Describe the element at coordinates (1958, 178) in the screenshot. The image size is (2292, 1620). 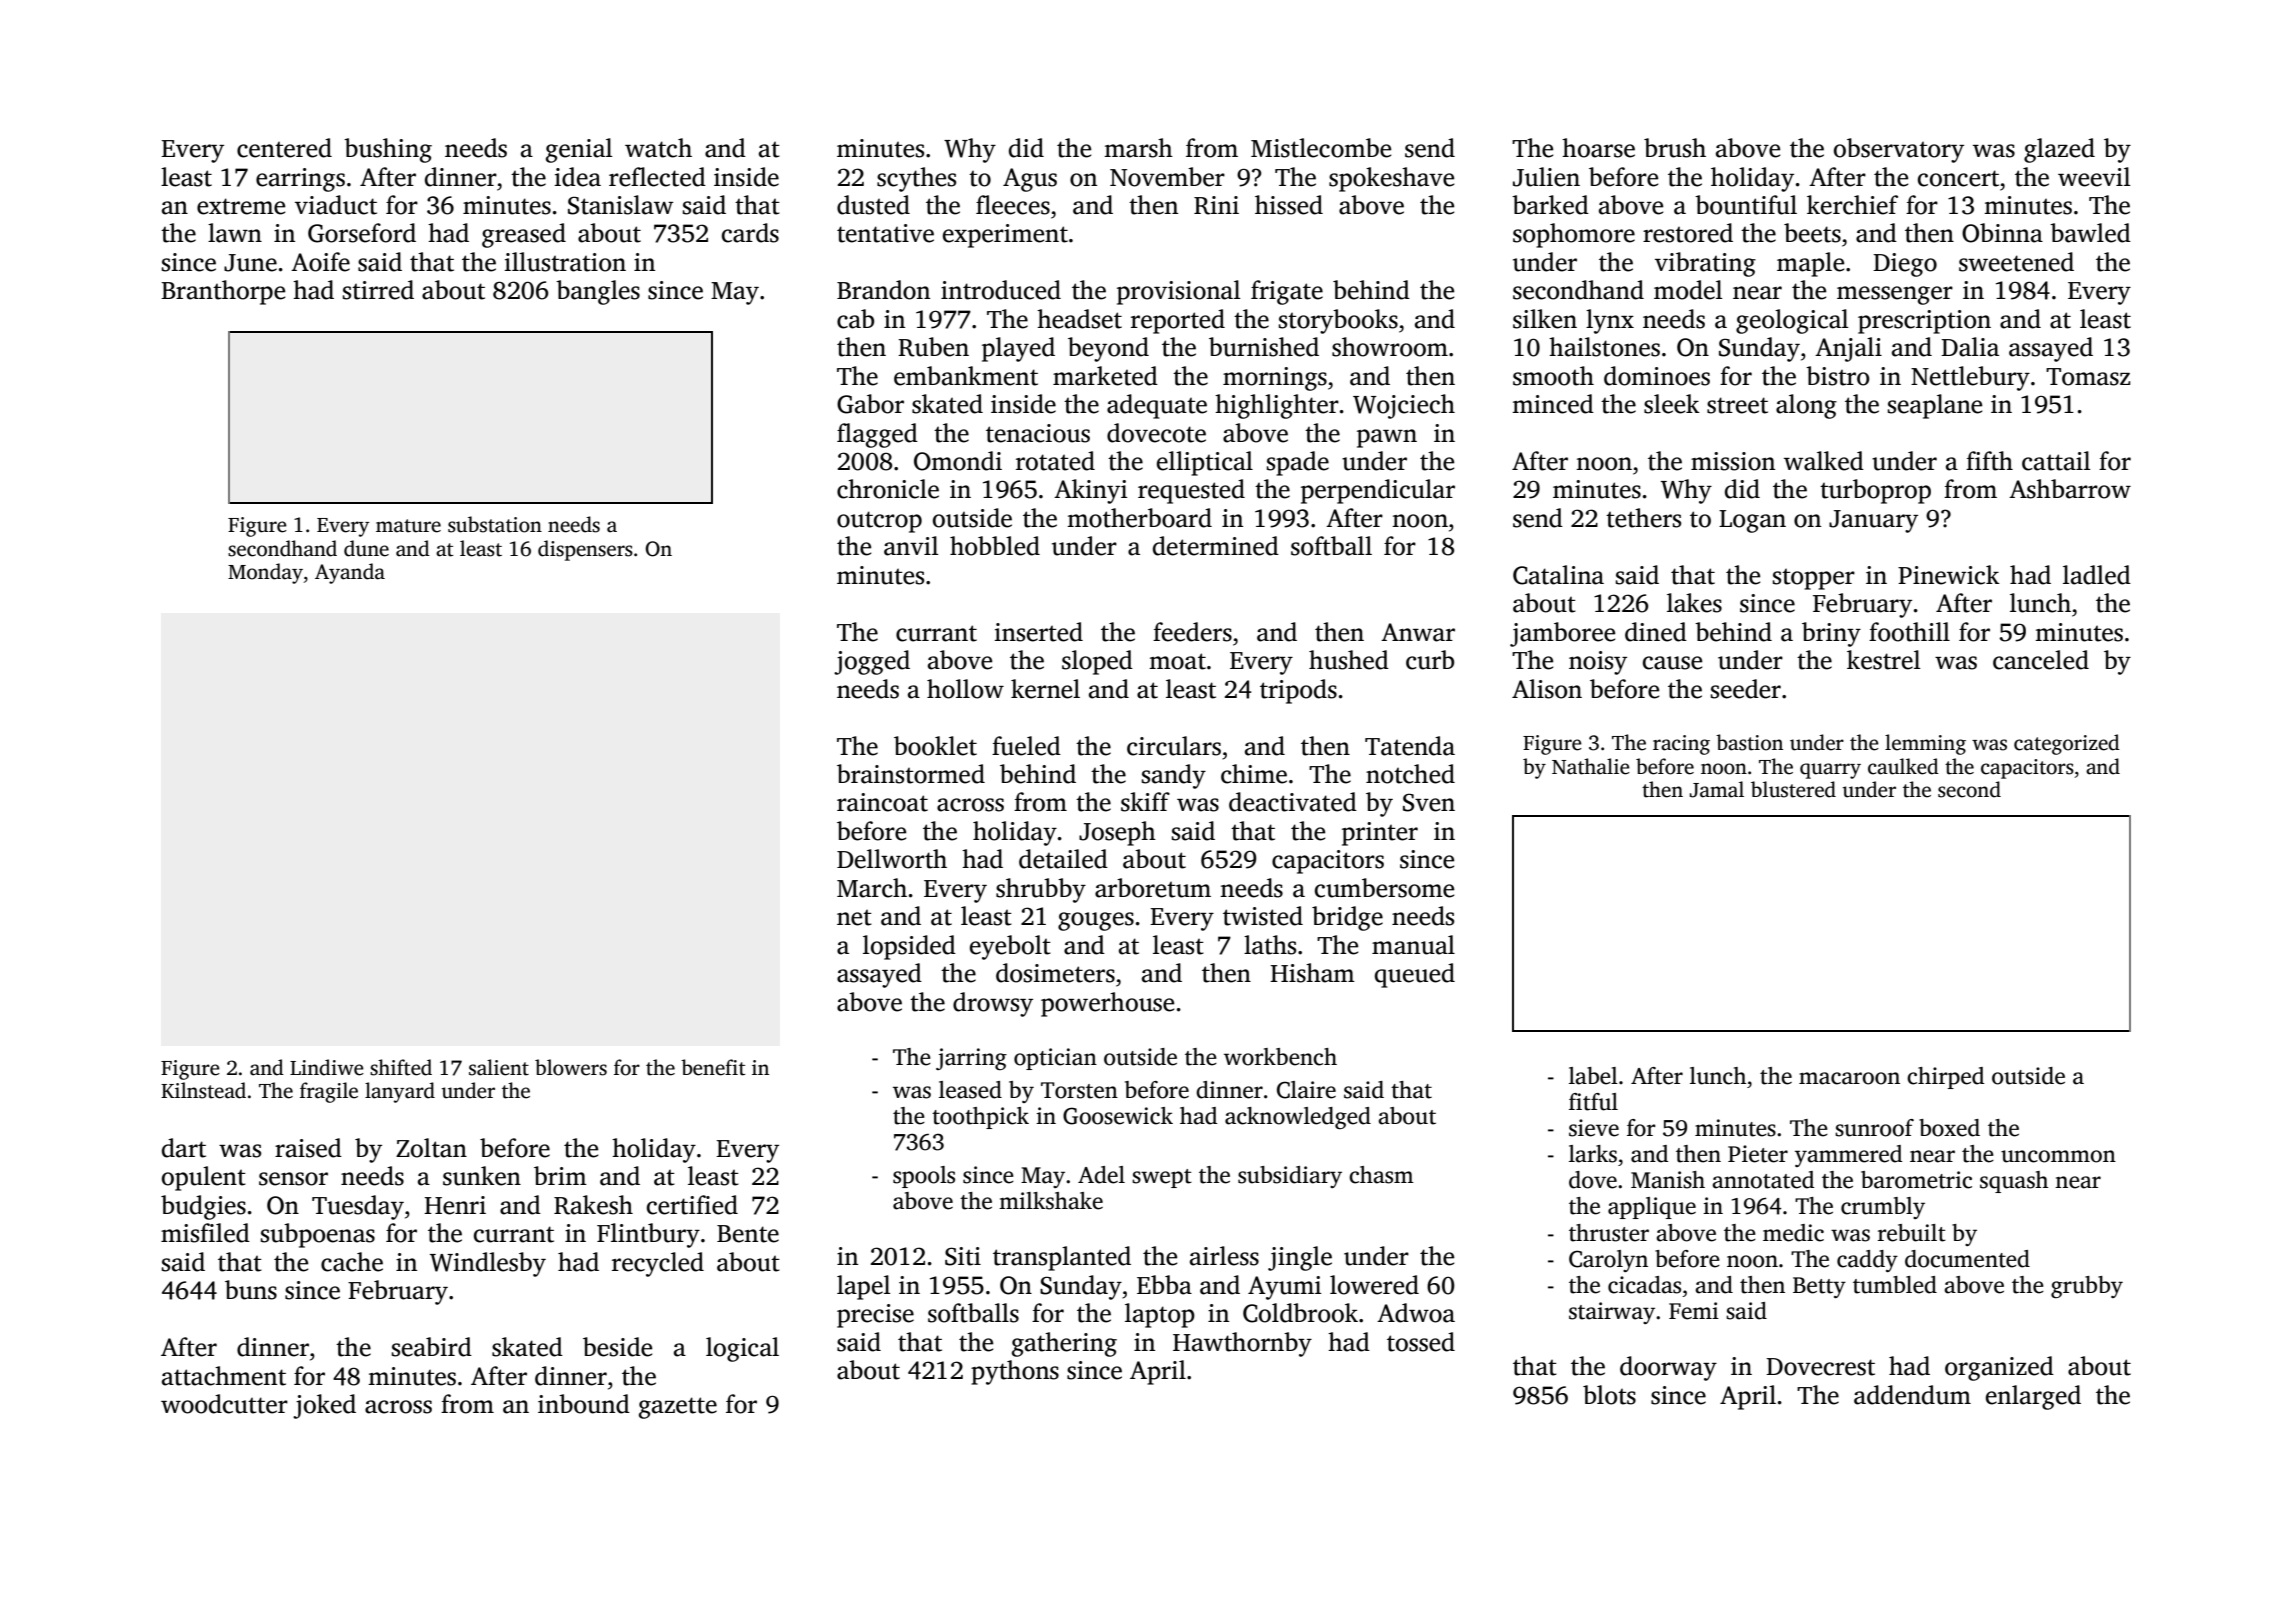
I see `concert` at that location.
